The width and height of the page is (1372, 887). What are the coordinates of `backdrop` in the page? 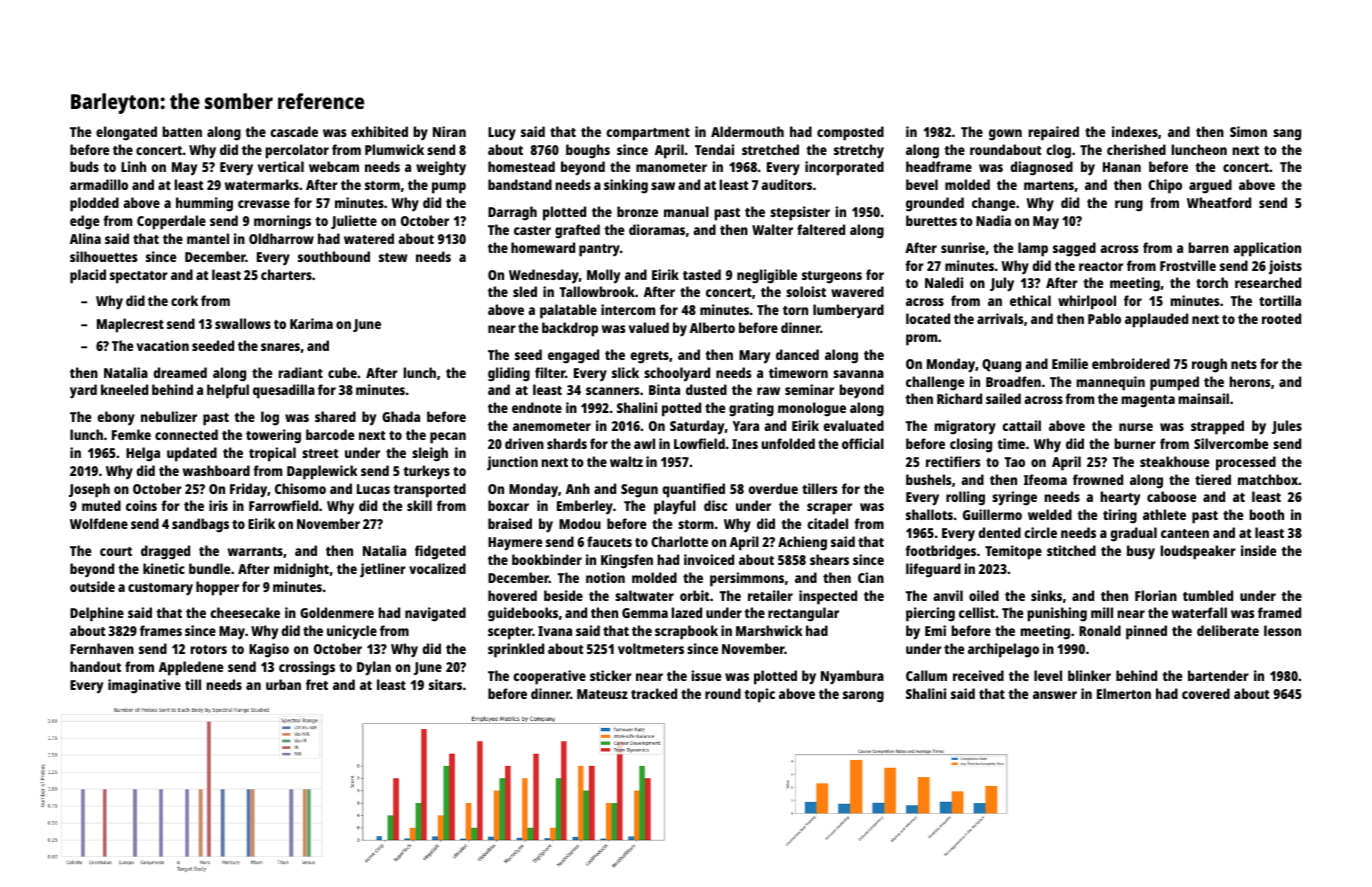 It's located at (570, 329).
